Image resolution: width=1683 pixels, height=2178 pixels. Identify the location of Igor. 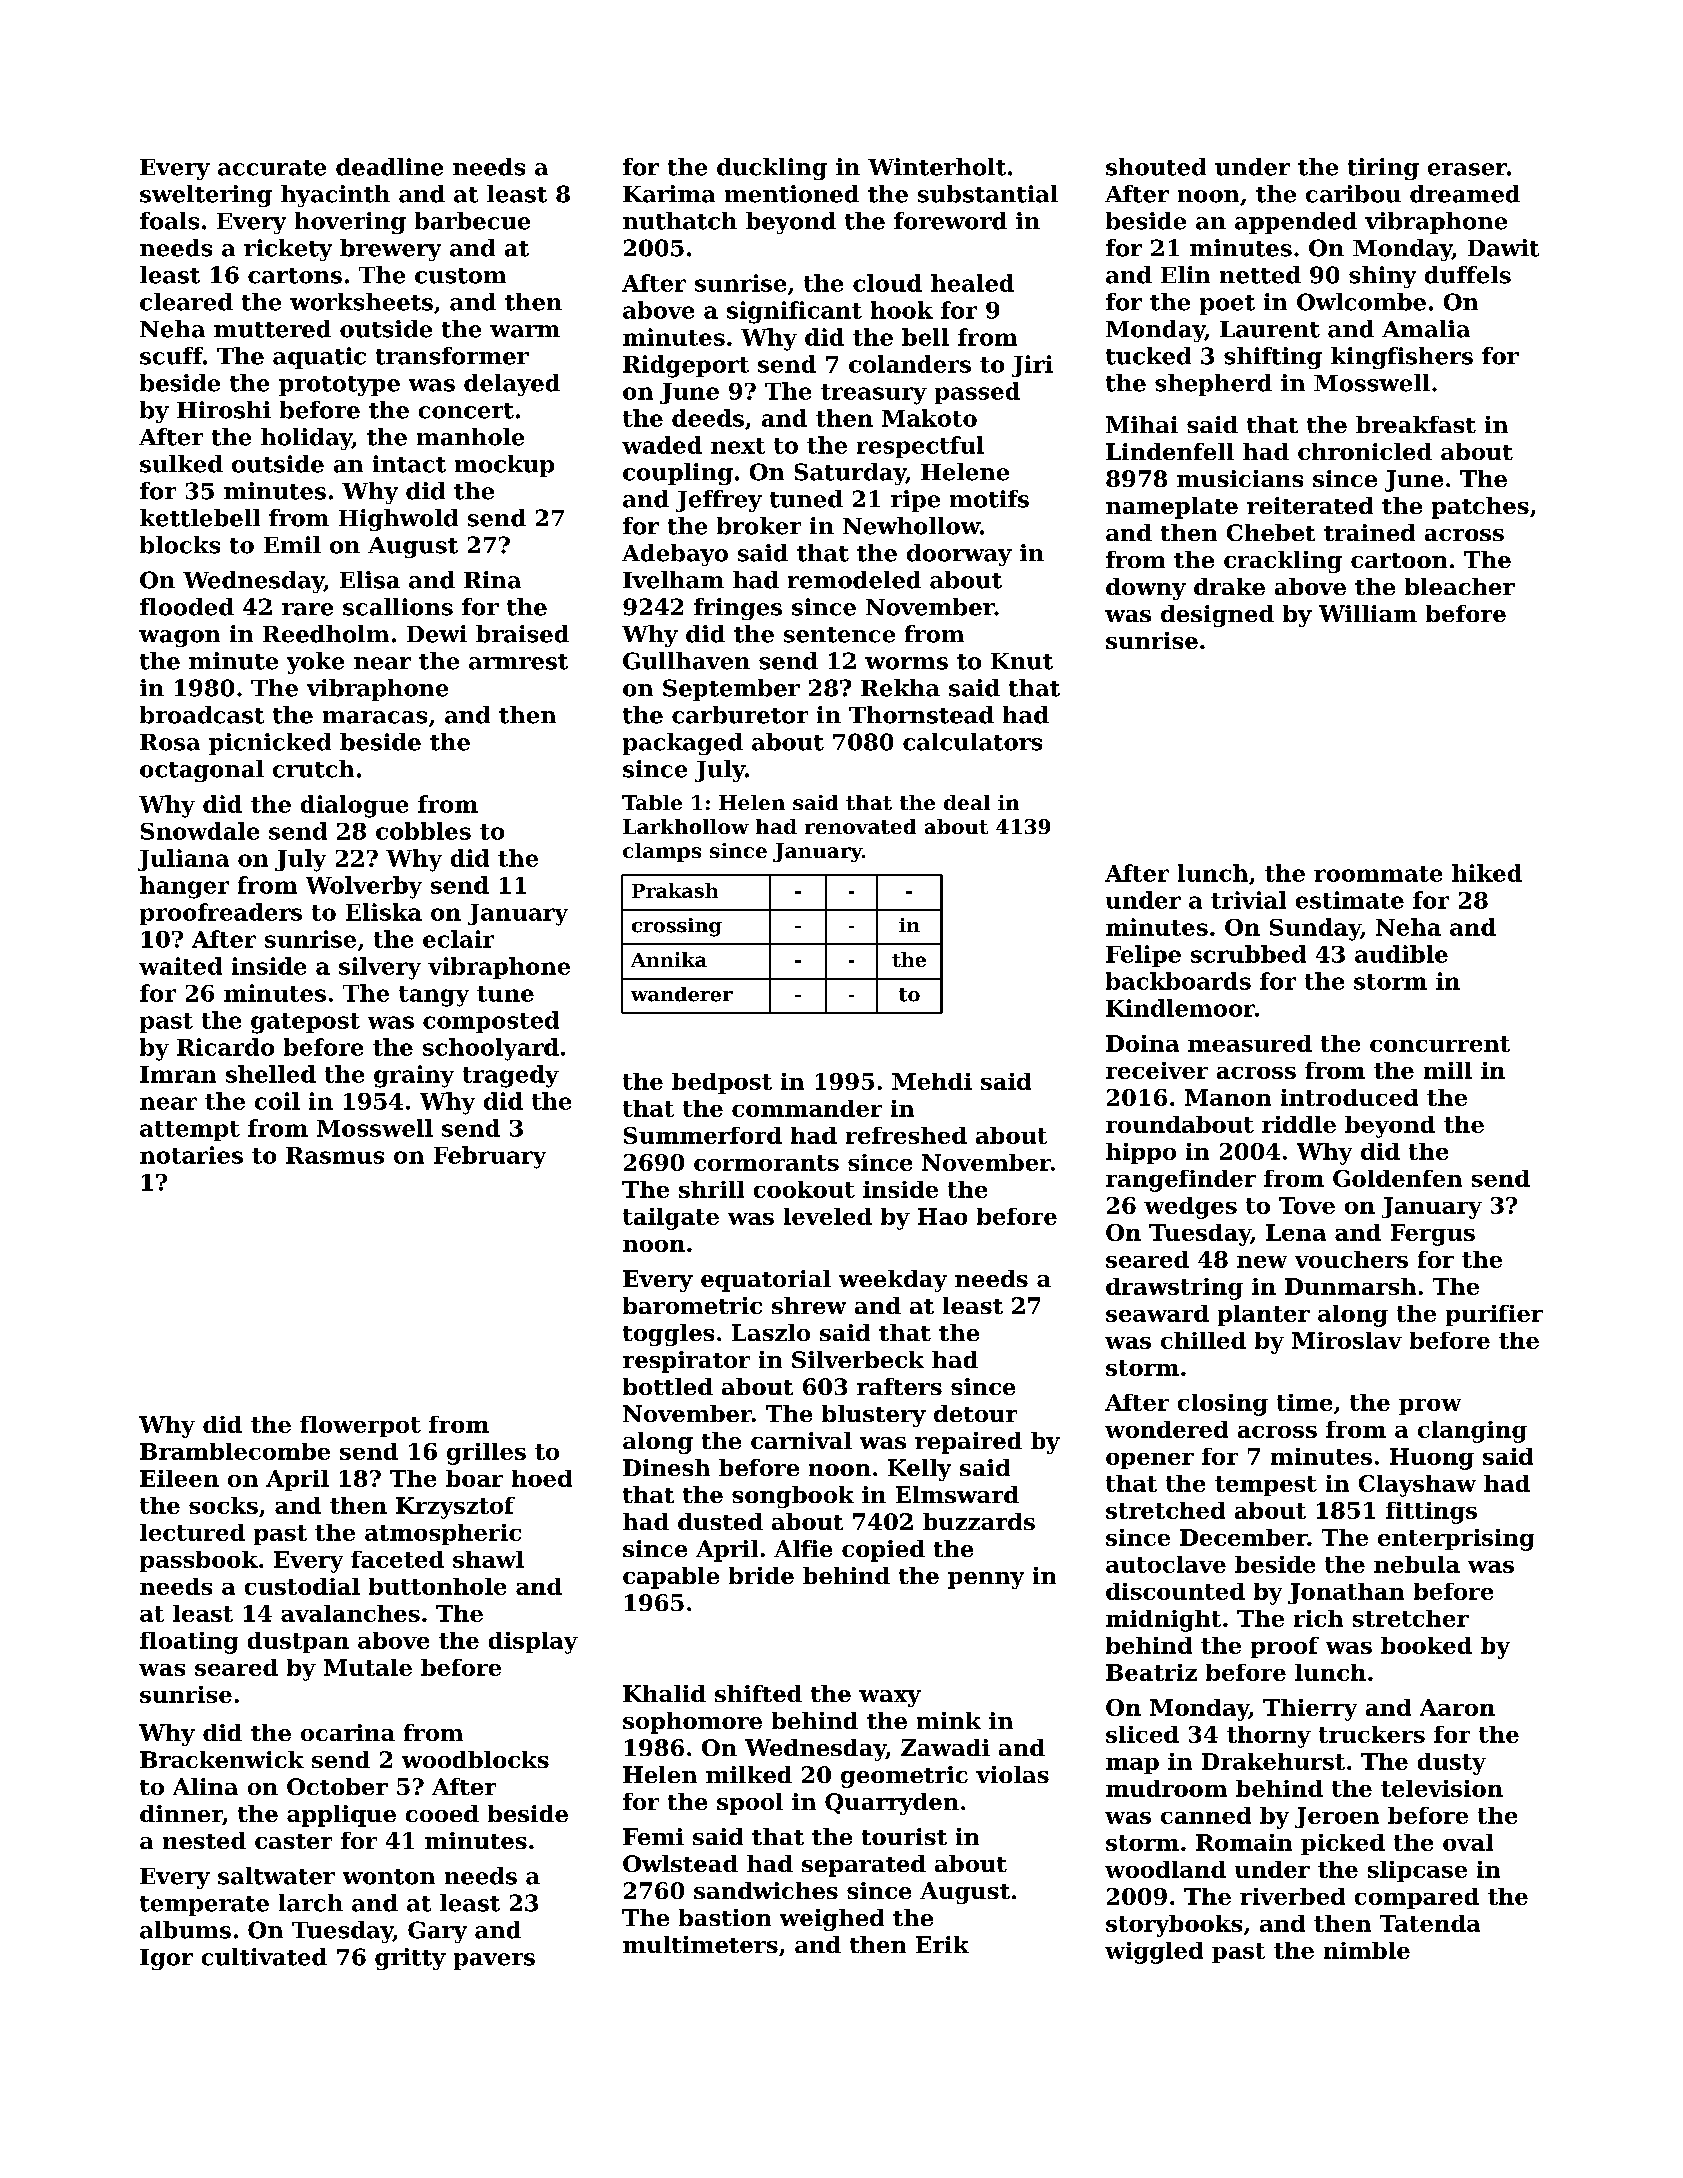
(166, 1959).
